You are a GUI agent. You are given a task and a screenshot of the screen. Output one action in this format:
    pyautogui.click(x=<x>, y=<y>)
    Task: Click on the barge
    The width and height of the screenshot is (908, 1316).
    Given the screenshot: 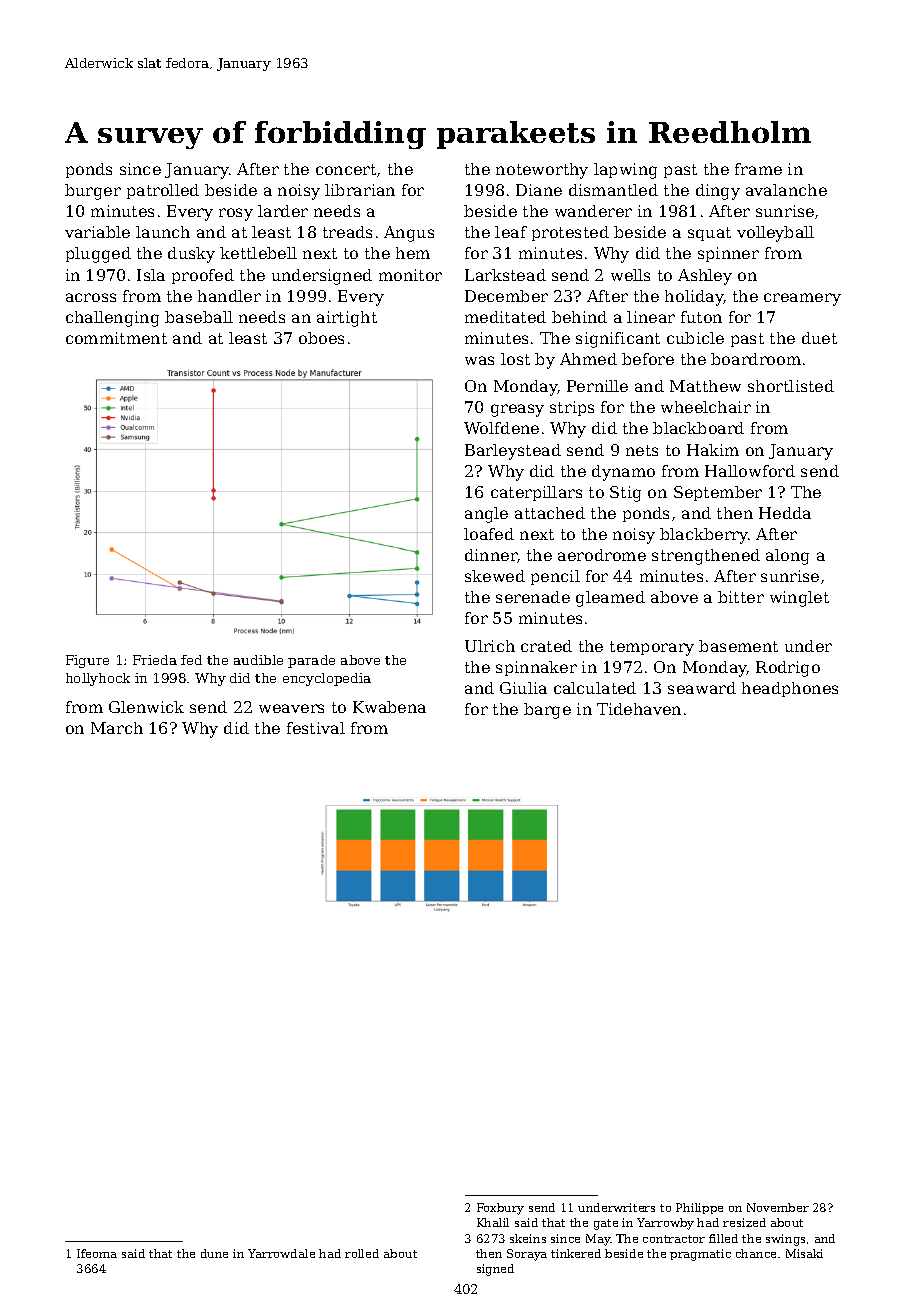 What is the action you would take?
    pyautogui.click(x=547, y=711)
